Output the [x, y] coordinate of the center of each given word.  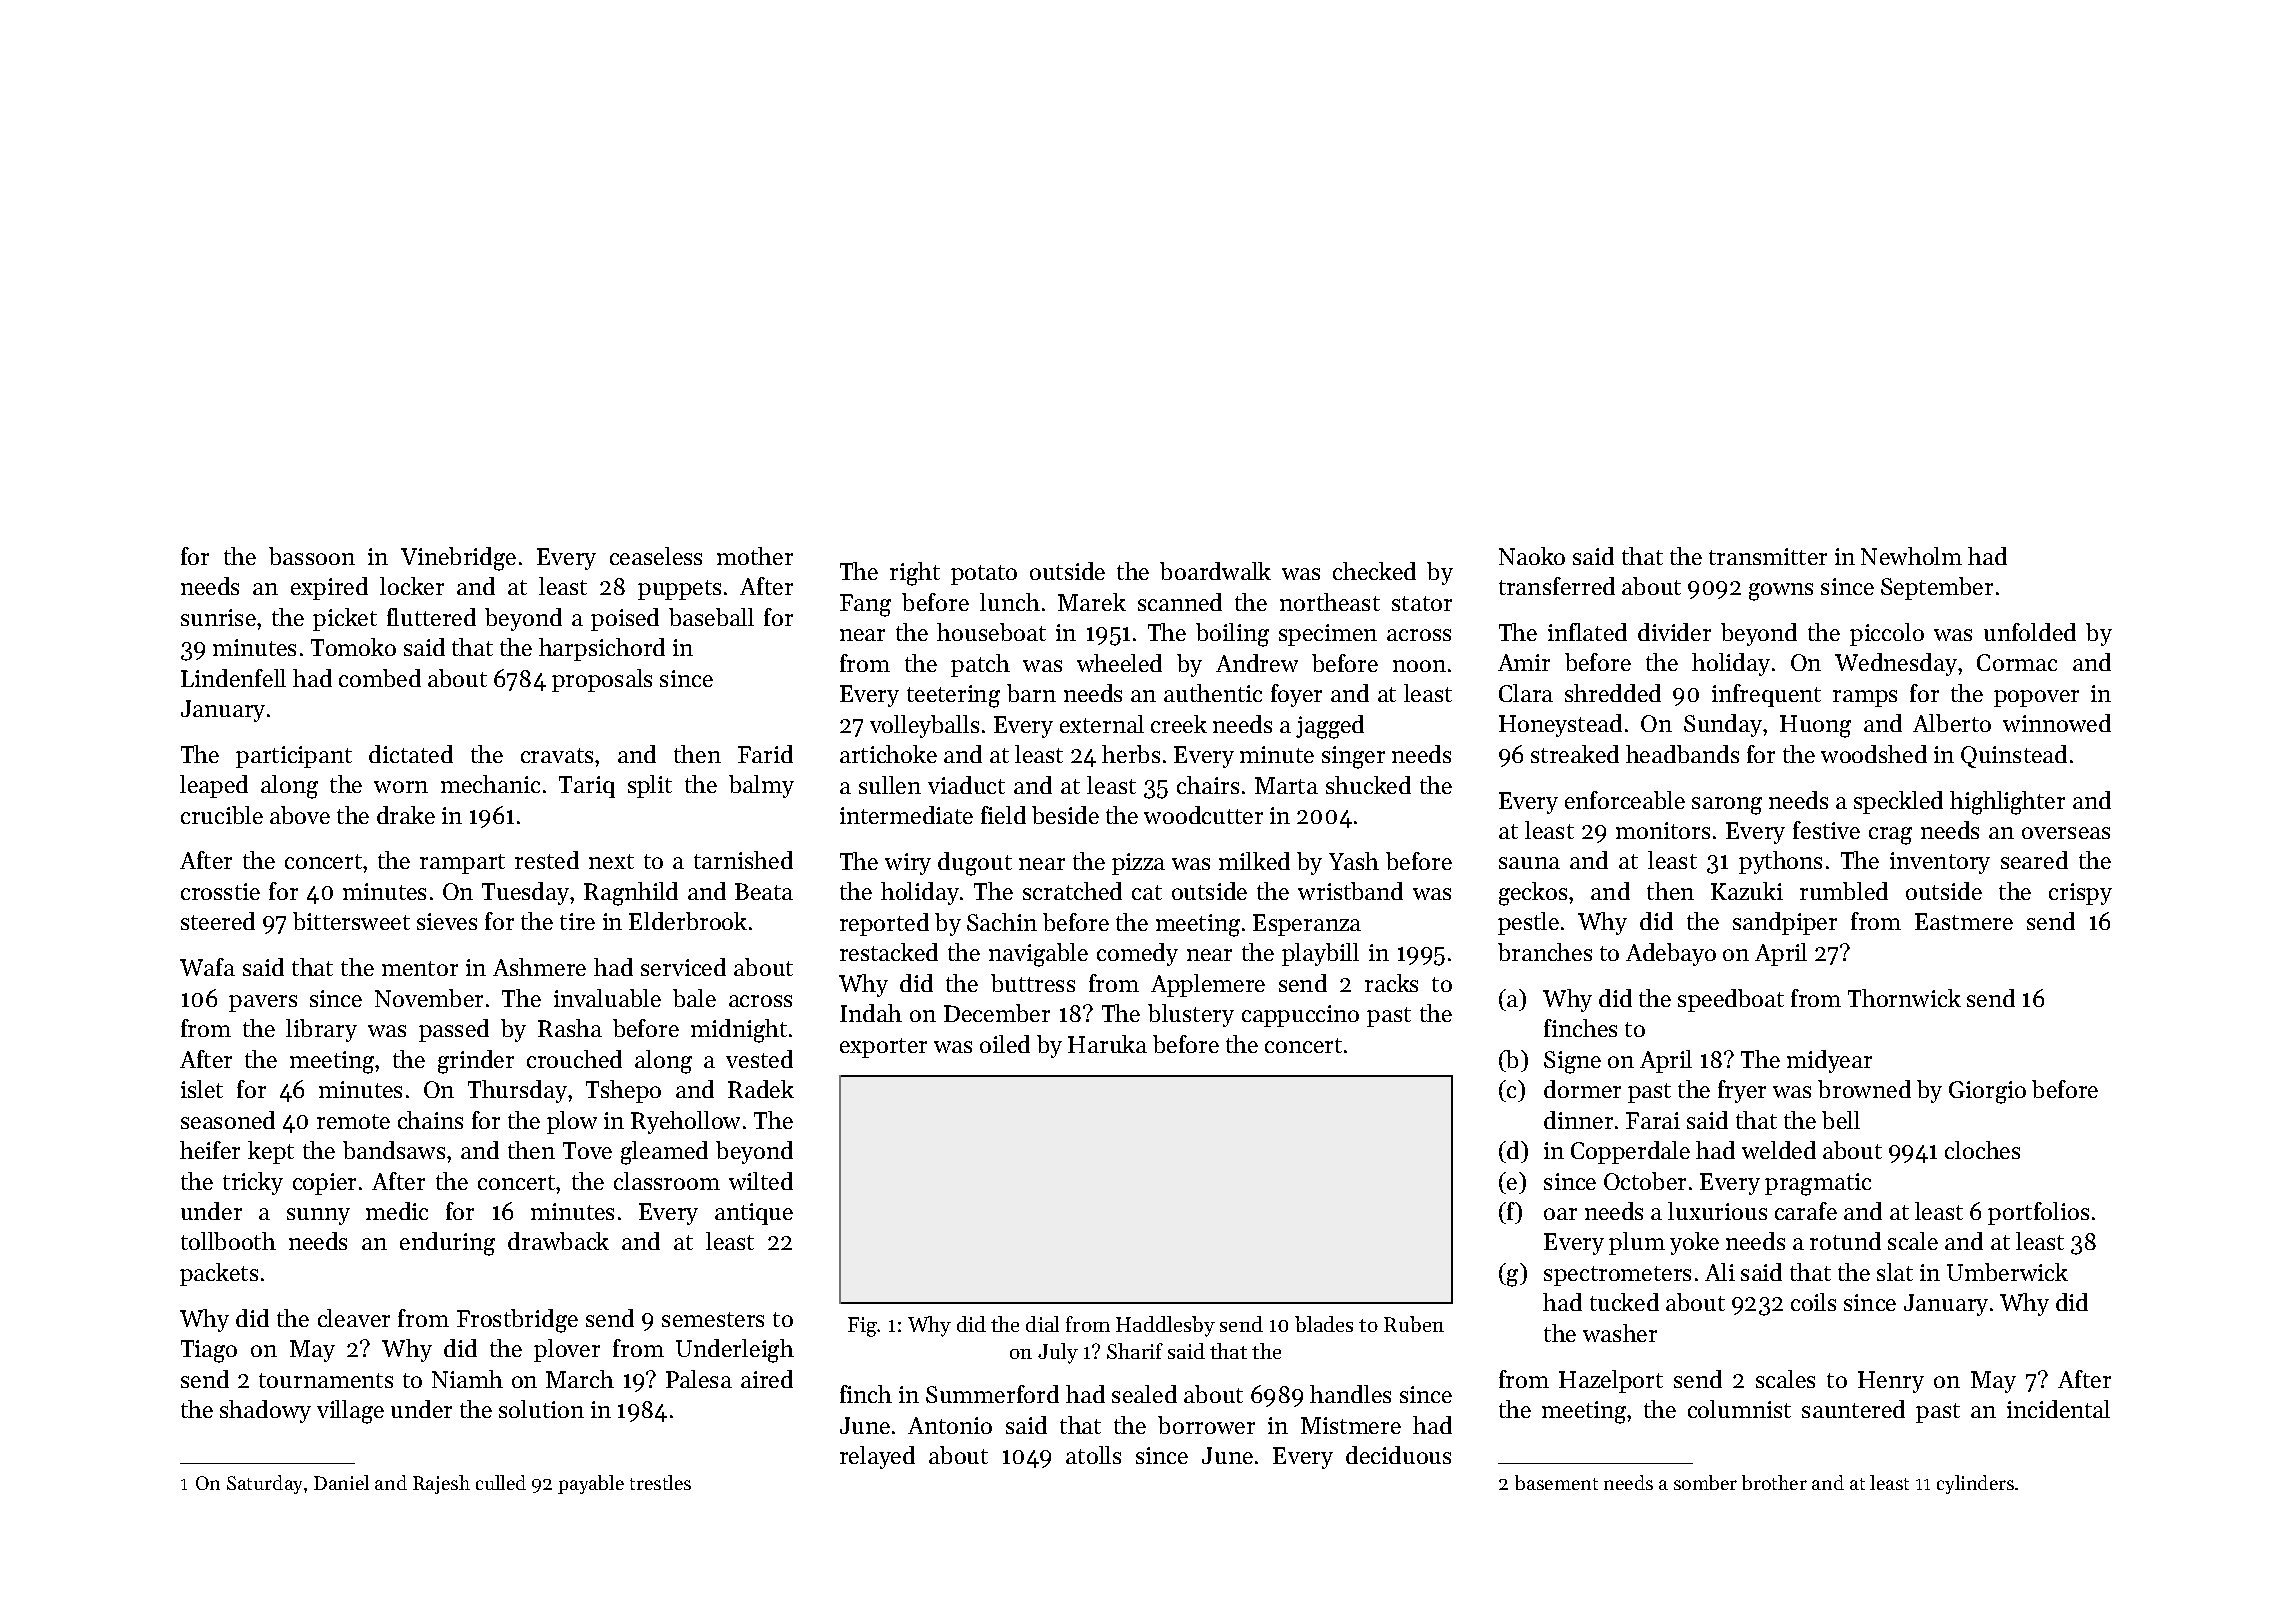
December [997, 1013]
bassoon [312, 556]
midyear [1829, 1061]
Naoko [1532, 556]
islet [202, 1089]
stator [1422, 603]
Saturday [264, 1484]
